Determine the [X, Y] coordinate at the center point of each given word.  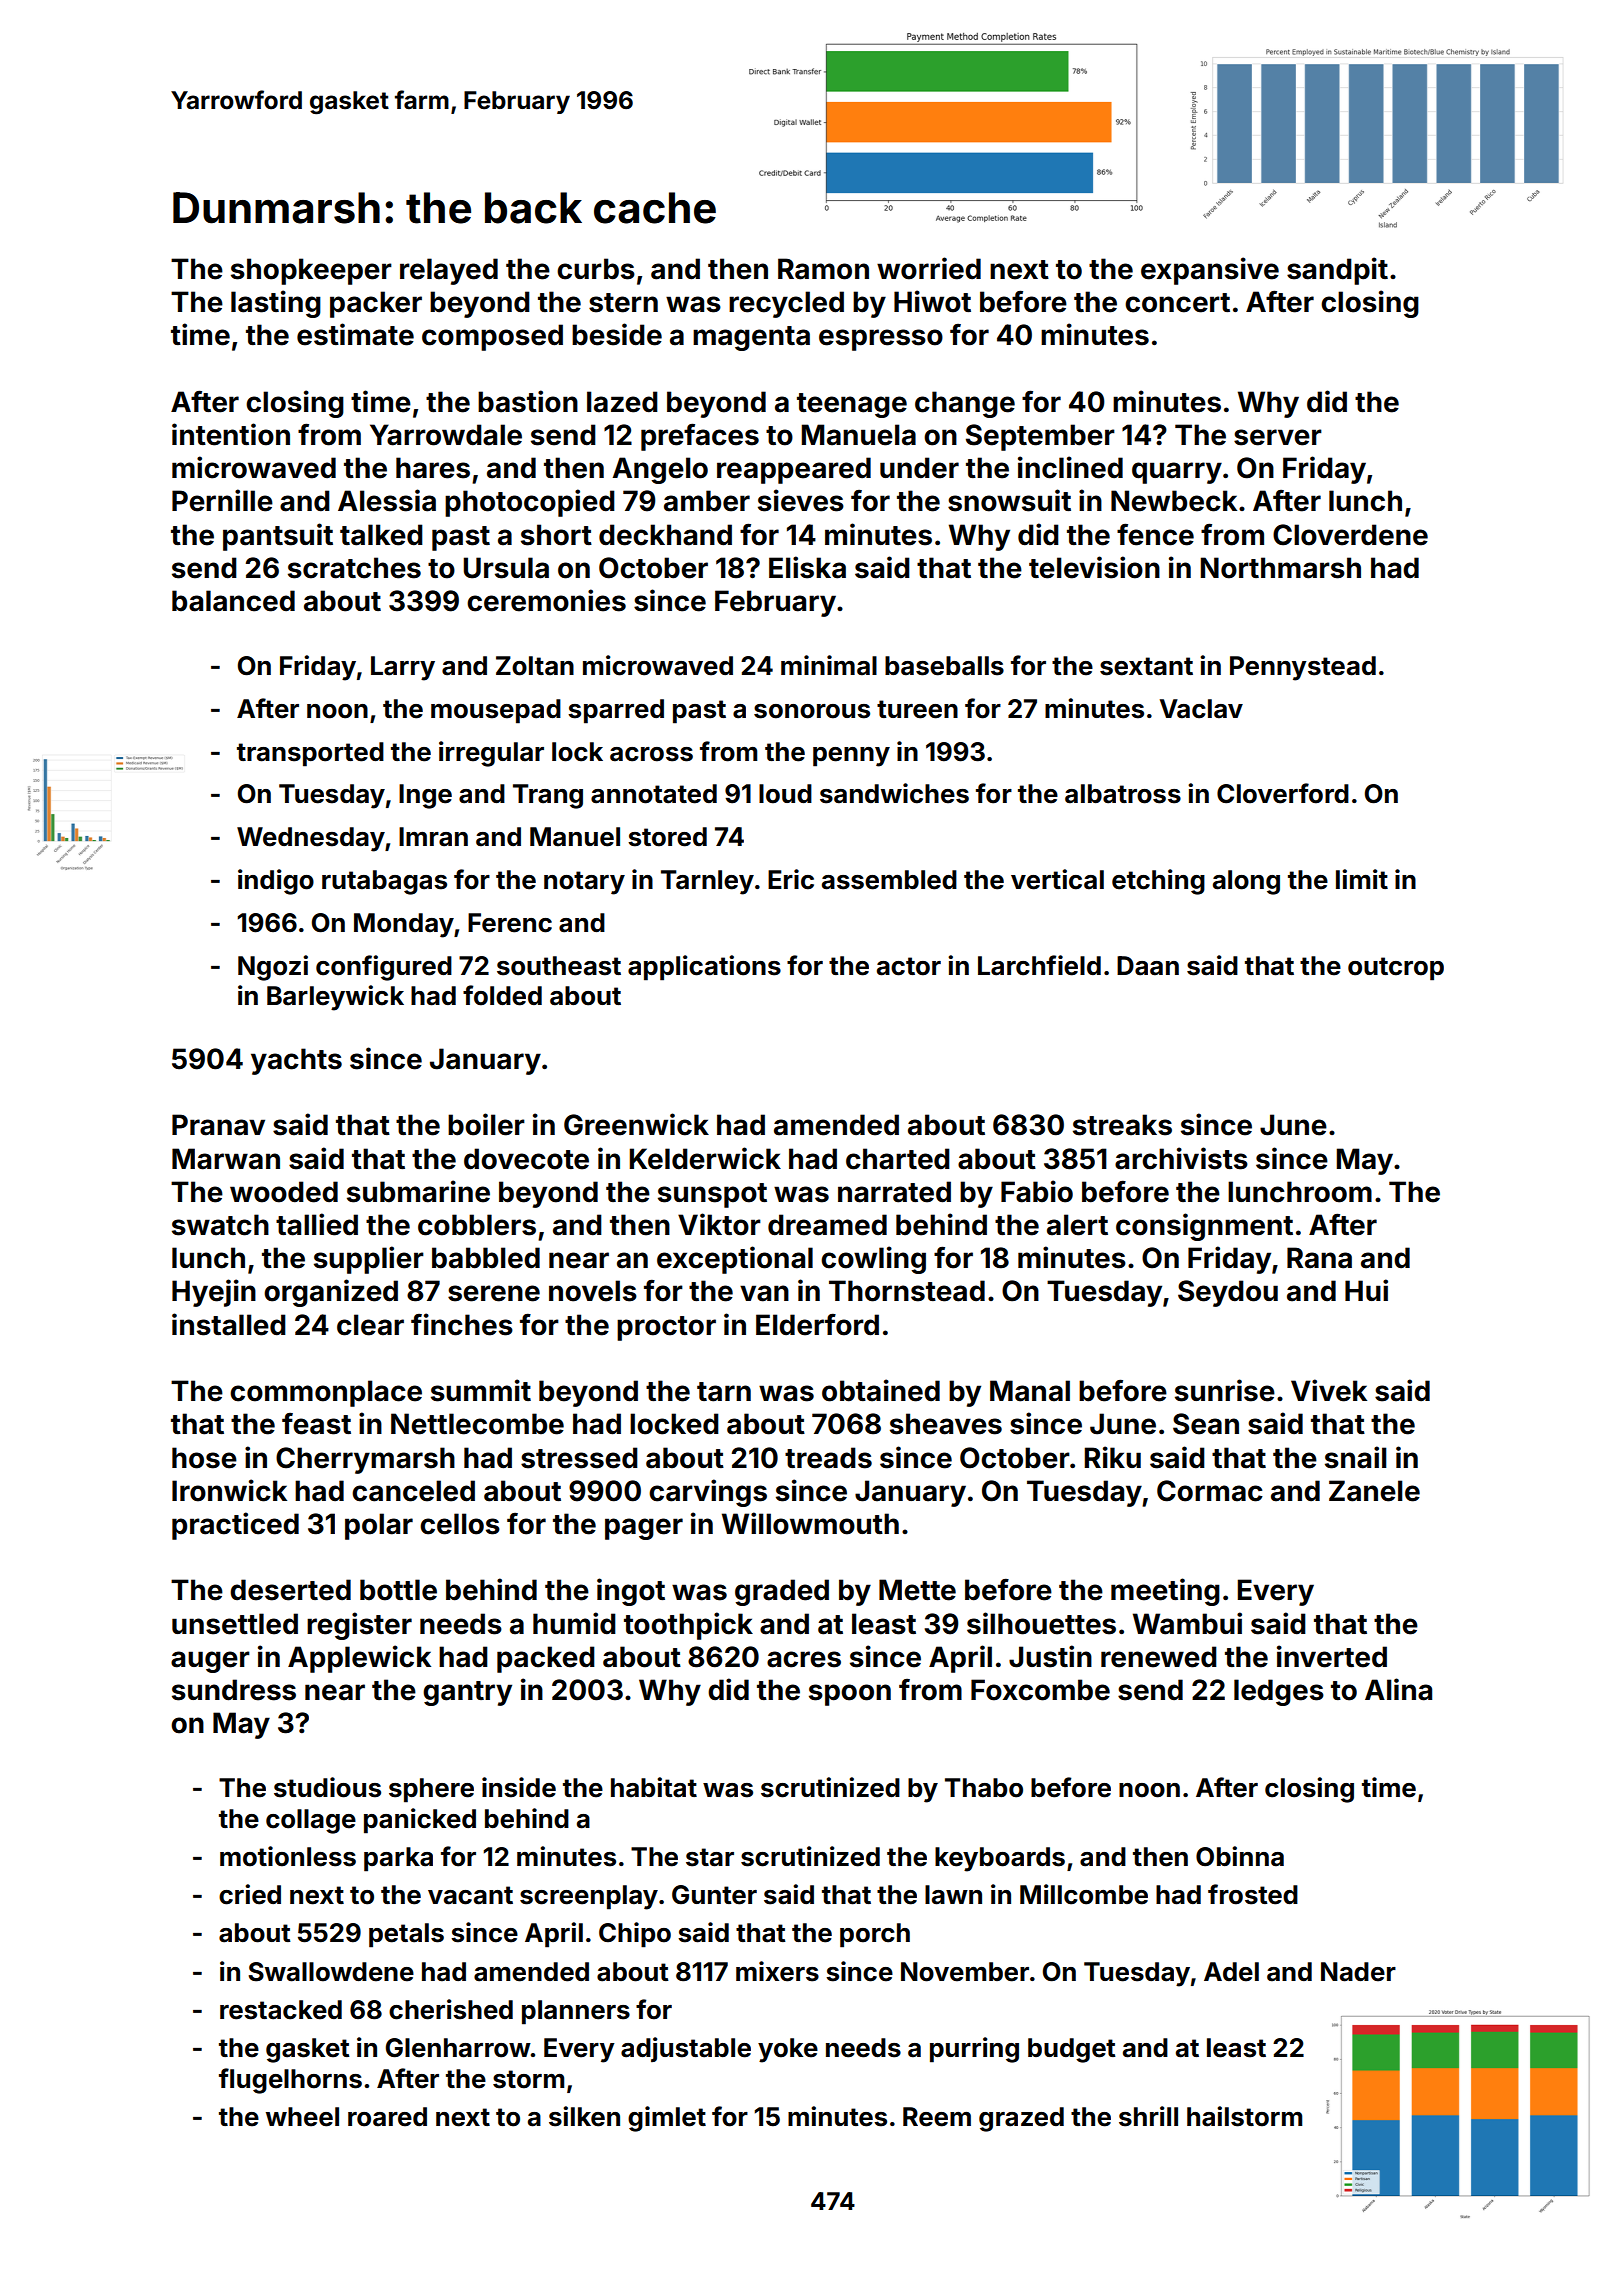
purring [974, 2050]
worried [929, 268]
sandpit [1337, 271]
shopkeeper [311, 271]
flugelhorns [290, 2081]
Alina [1398, 1689]
